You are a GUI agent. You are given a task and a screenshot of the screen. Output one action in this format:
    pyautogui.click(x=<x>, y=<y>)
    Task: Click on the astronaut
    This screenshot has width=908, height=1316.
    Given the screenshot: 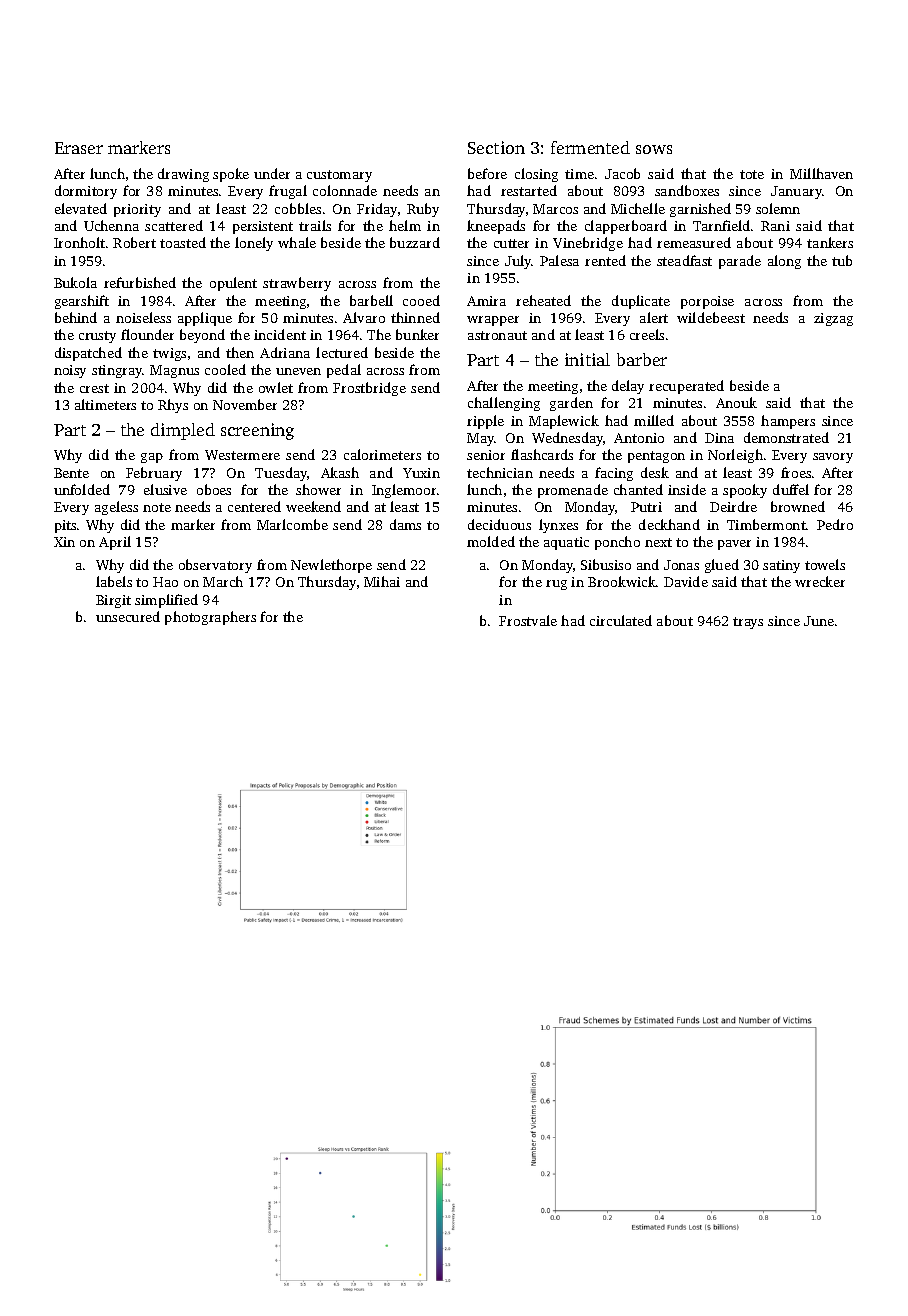 What is the action you would take?
    pyautogui.click(x=497, y=335)
